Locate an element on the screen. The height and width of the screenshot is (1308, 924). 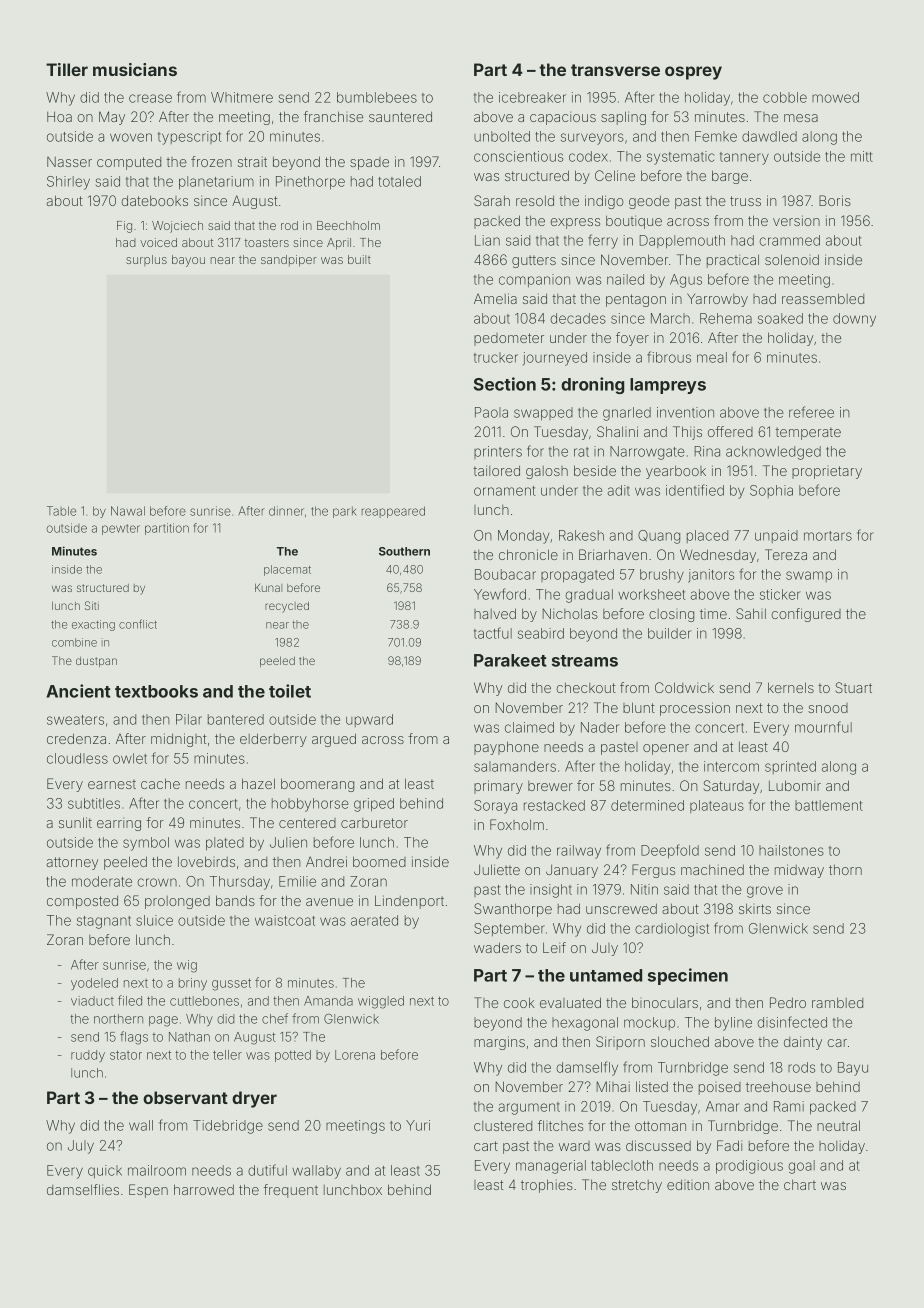
wiggled is located at coordinates (381, 1002).
